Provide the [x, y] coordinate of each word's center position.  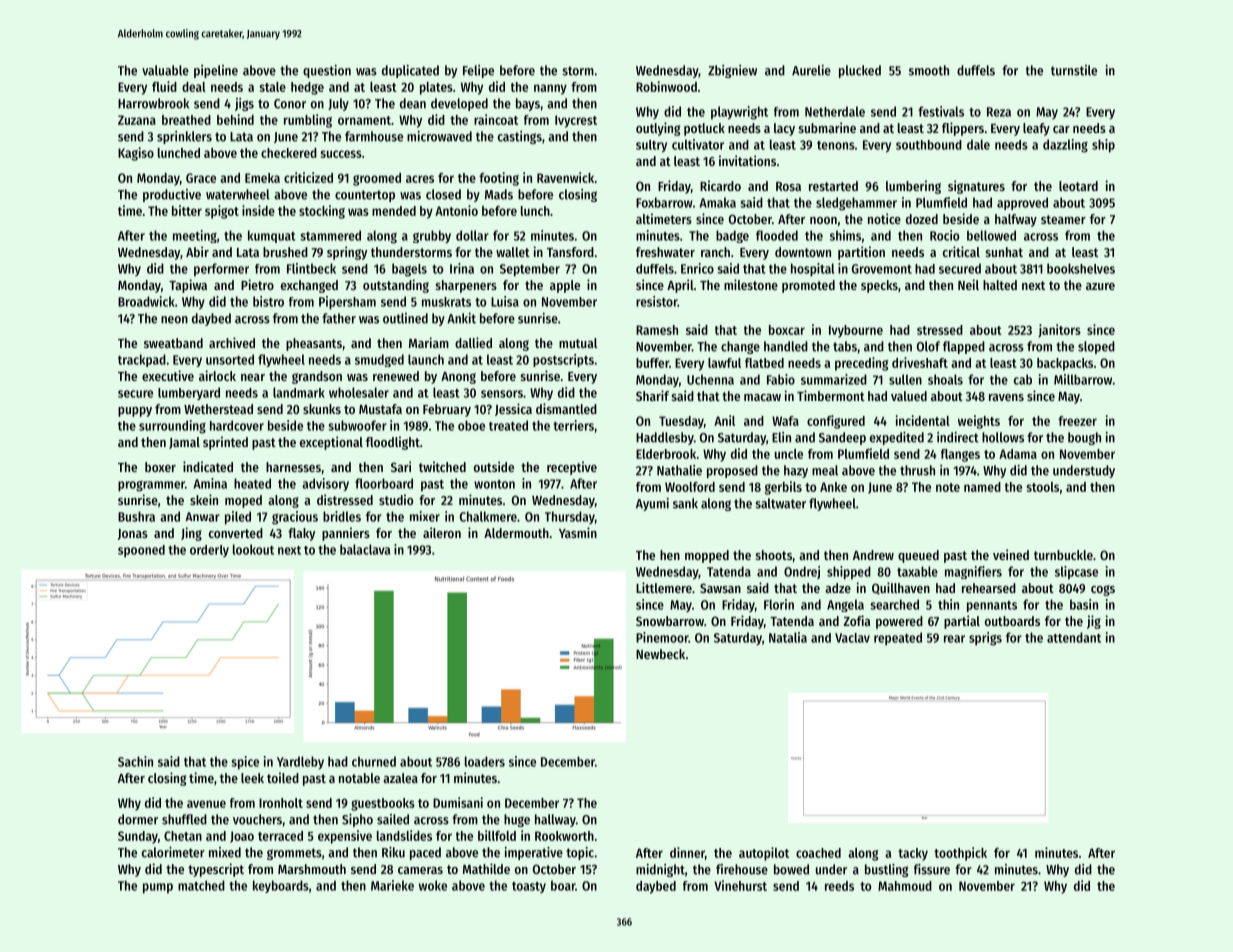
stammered [330, 235]
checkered [289, 153]
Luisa [505, 301]
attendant [1074, 637]
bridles [342, 516]
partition [861, 253]
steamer [1063, 219]
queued [918, 556]
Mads [499, 194]
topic [580, 853]
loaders [485, 761]
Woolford [690, 487]
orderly [209, 551]
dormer [138, 819]
